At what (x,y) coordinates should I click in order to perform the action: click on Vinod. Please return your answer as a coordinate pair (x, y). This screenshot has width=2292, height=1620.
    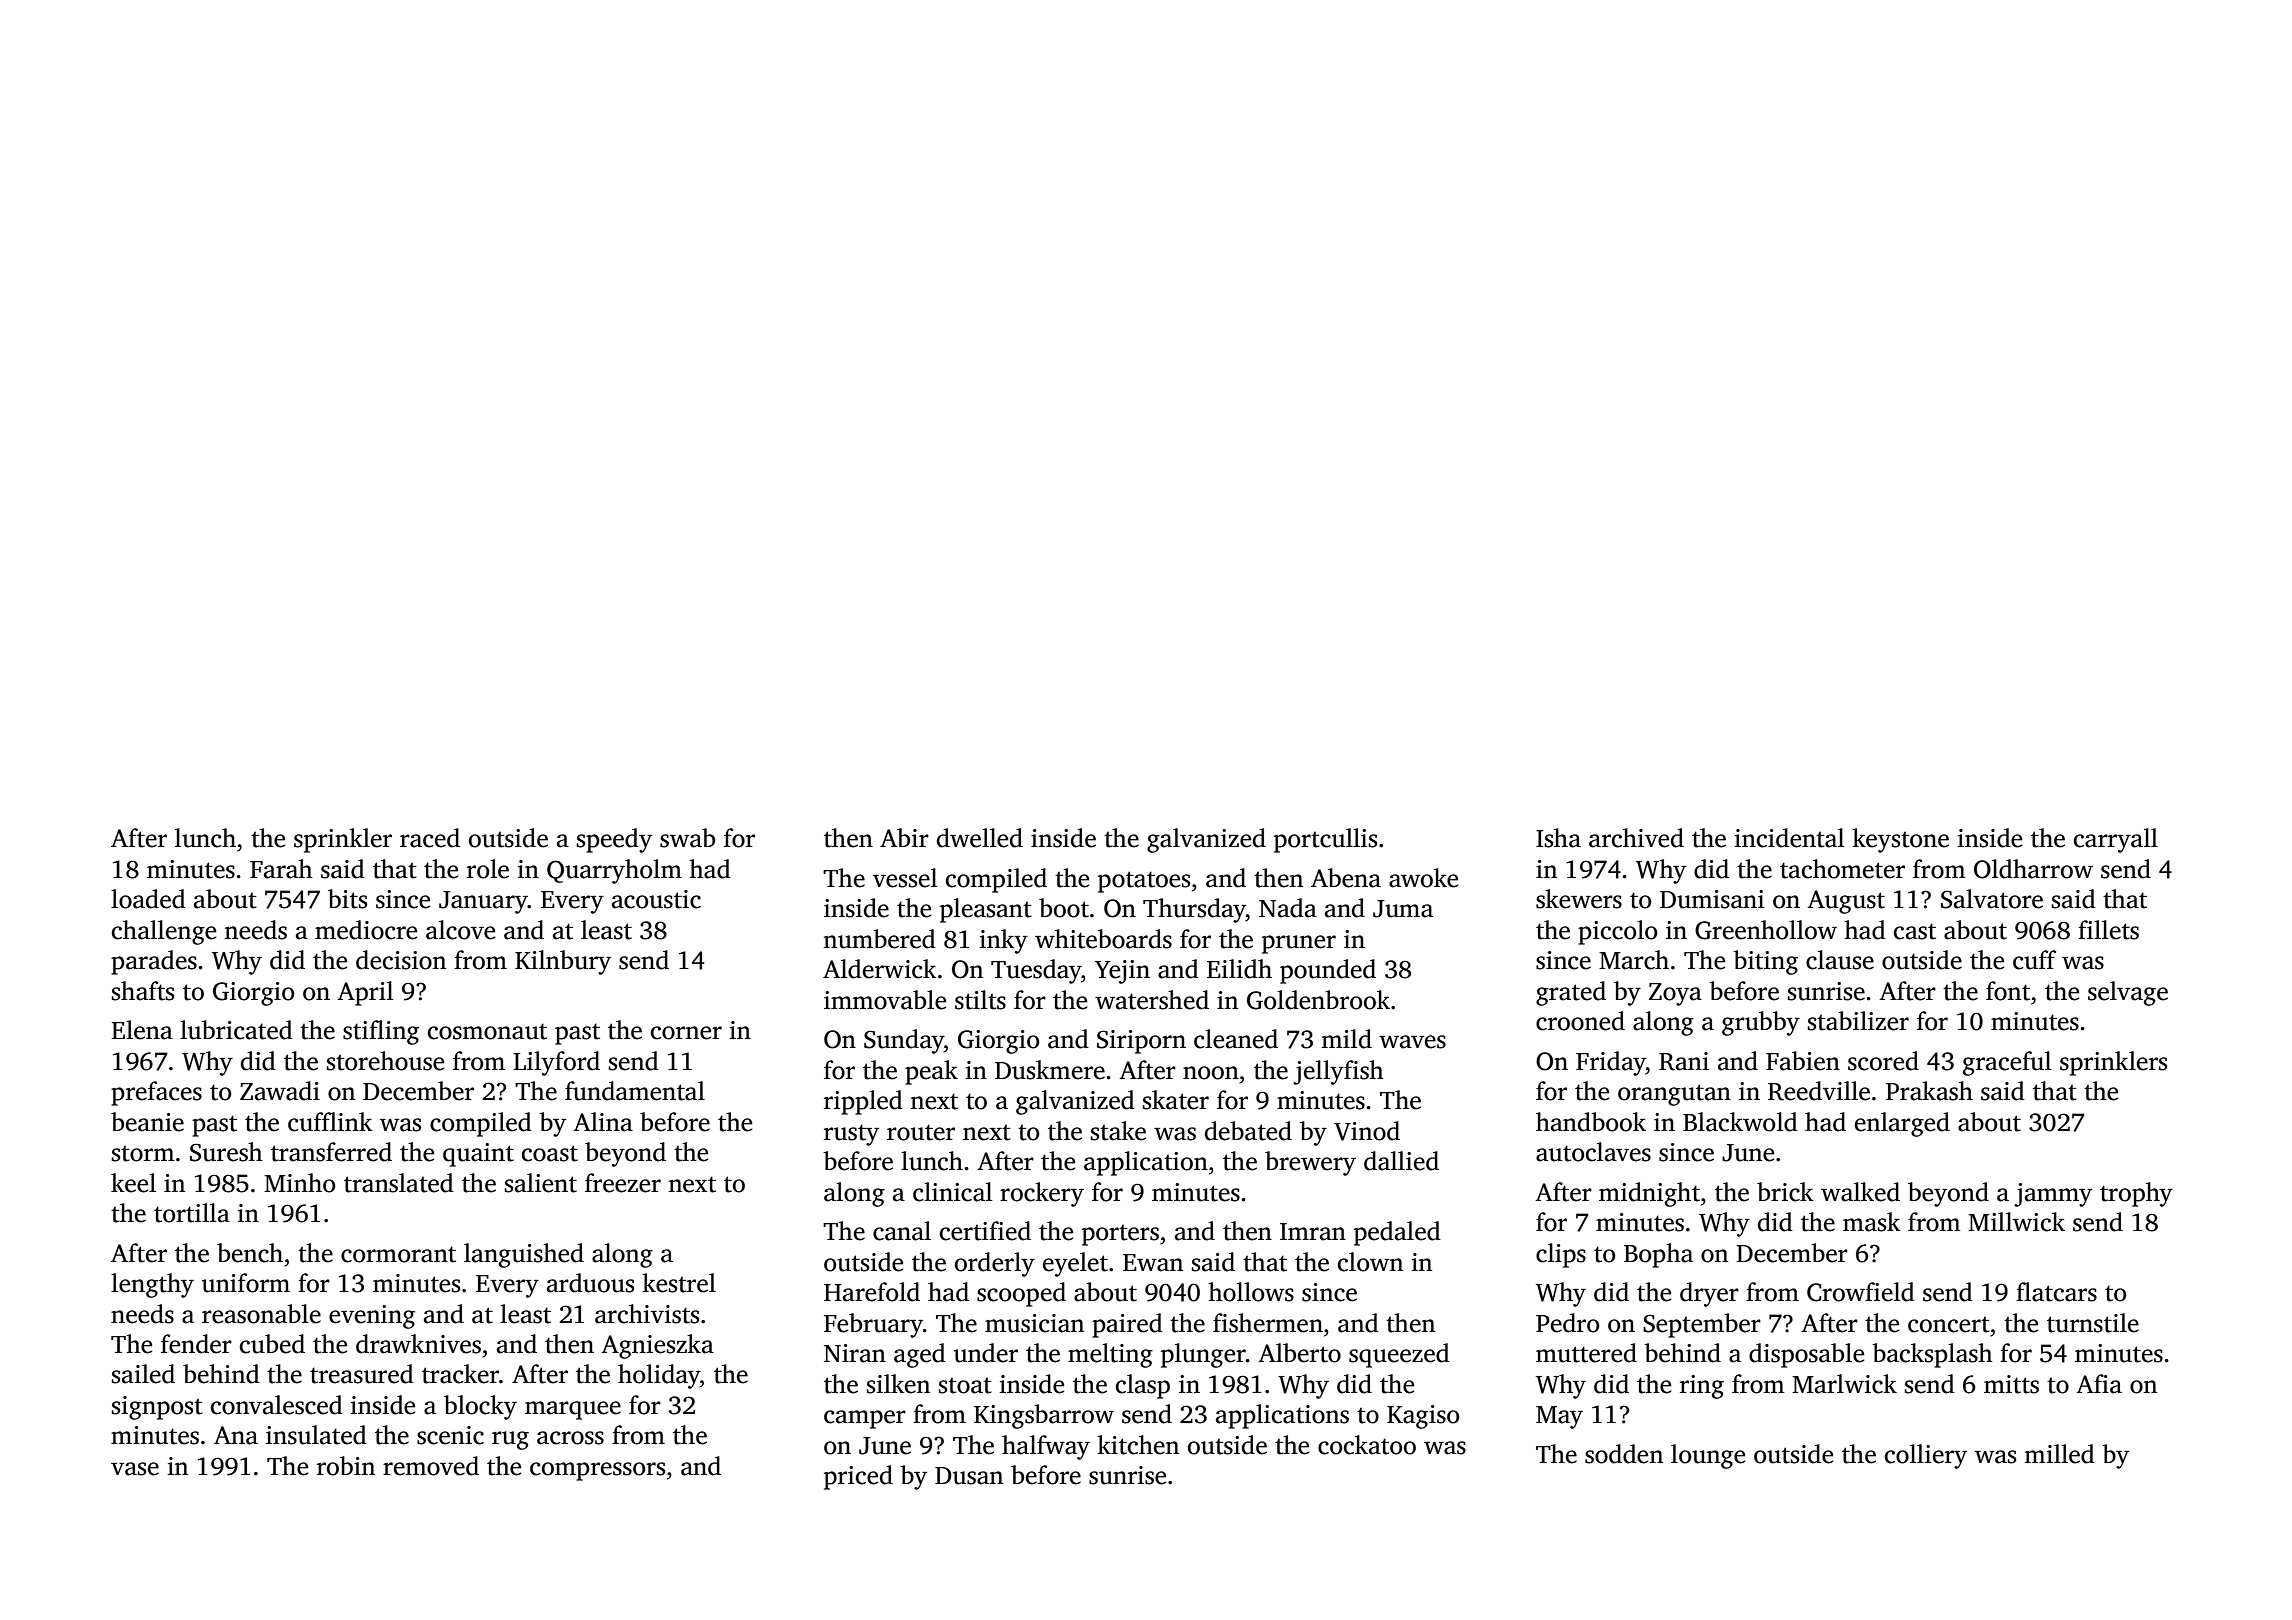
    Looking at the image, I should click on (1367, 1131).
